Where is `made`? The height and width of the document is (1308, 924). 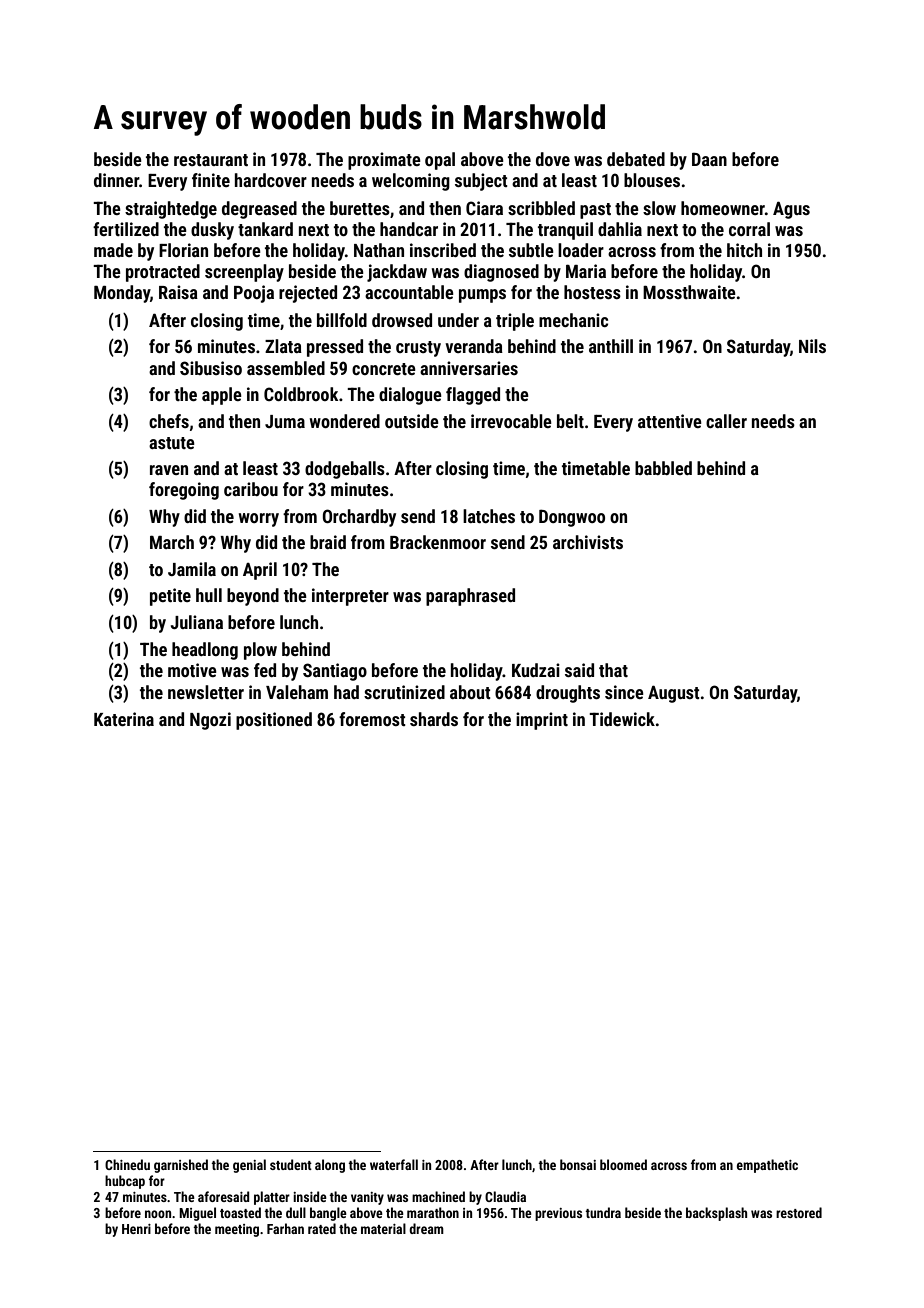 made is located at coordinates (113, 250).
